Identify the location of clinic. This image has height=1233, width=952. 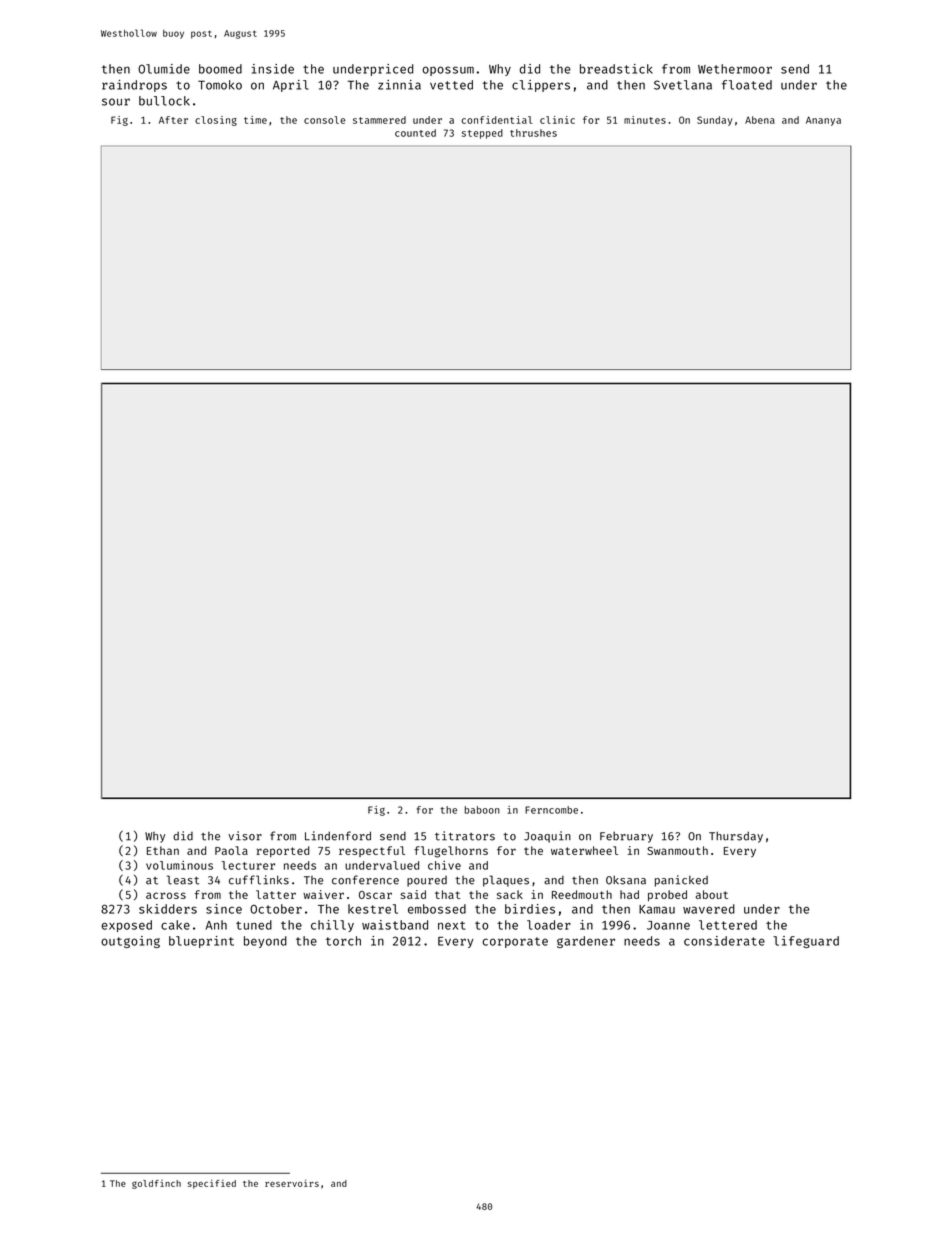
(557, 120).
